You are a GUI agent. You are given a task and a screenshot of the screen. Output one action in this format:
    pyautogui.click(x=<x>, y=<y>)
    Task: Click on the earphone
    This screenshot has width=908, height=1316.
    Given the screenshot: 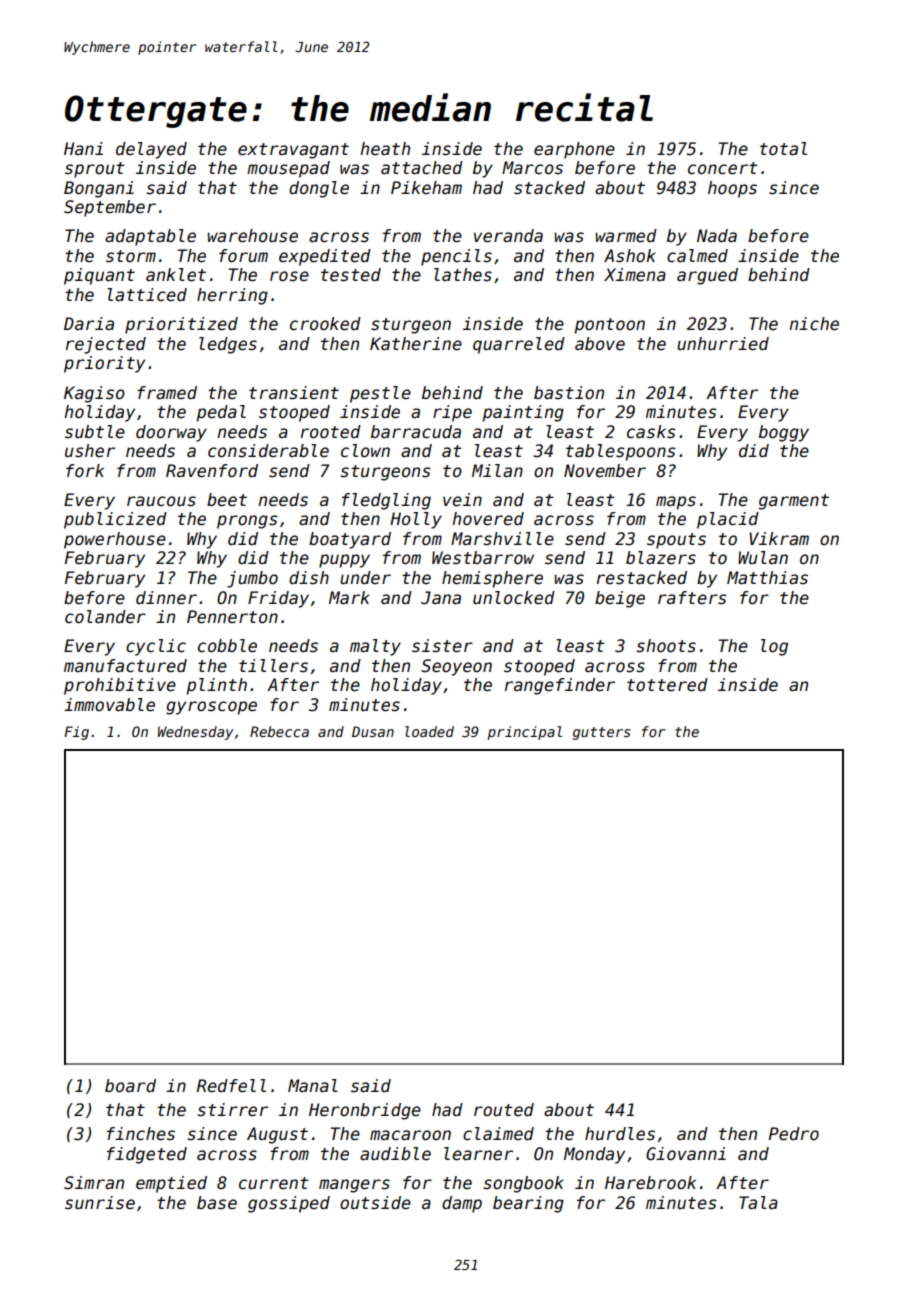 What is the action you would take?
    pyautogui.click(x=574, y=150)
